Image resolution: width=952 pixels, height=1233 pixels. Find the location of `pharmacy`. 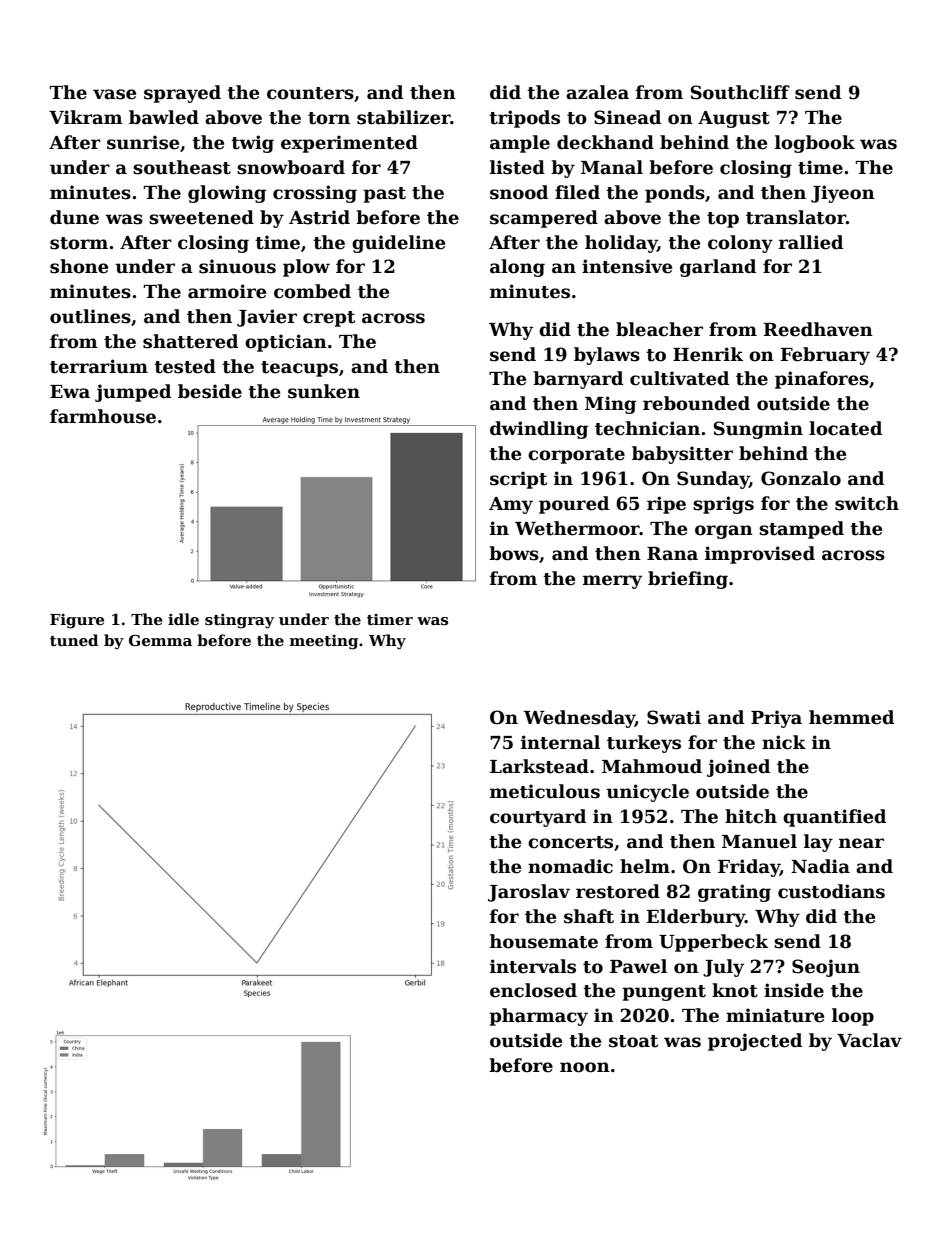

pharmacy is located at coordinates (538, 1017).
